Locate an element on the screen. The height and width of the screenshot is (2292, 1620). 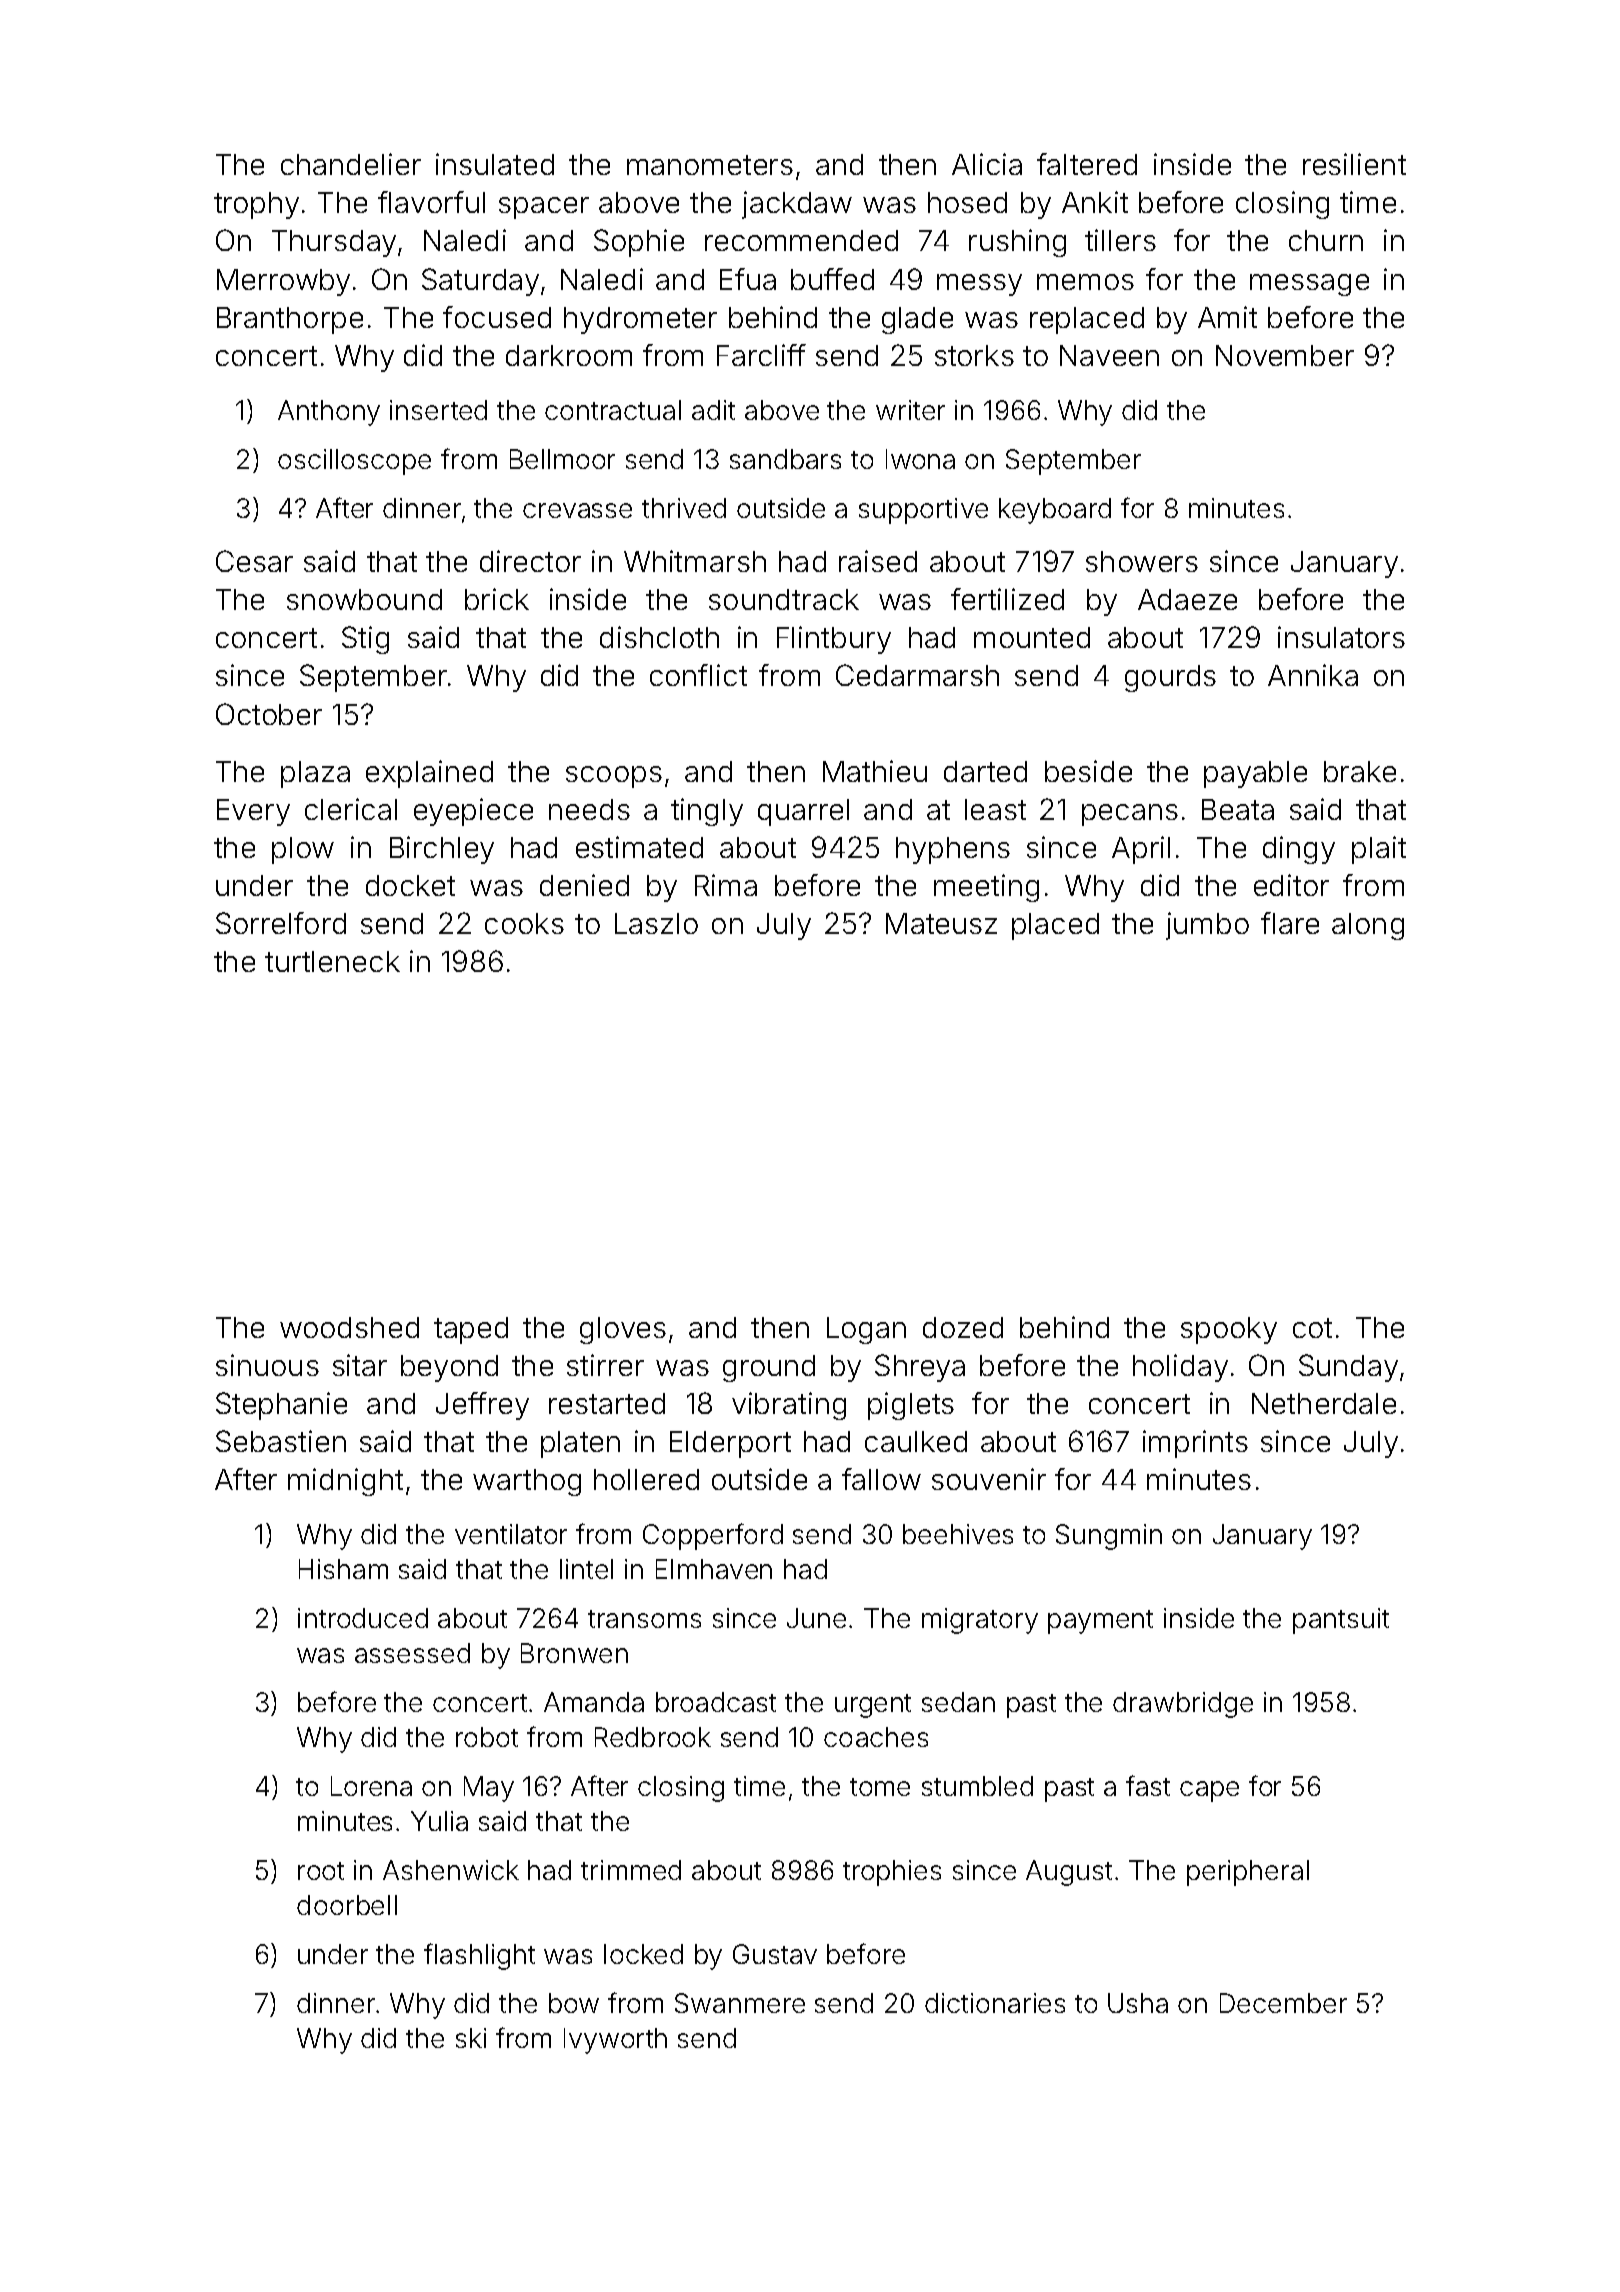
Hisham is located at coordinates (343, 1569).
